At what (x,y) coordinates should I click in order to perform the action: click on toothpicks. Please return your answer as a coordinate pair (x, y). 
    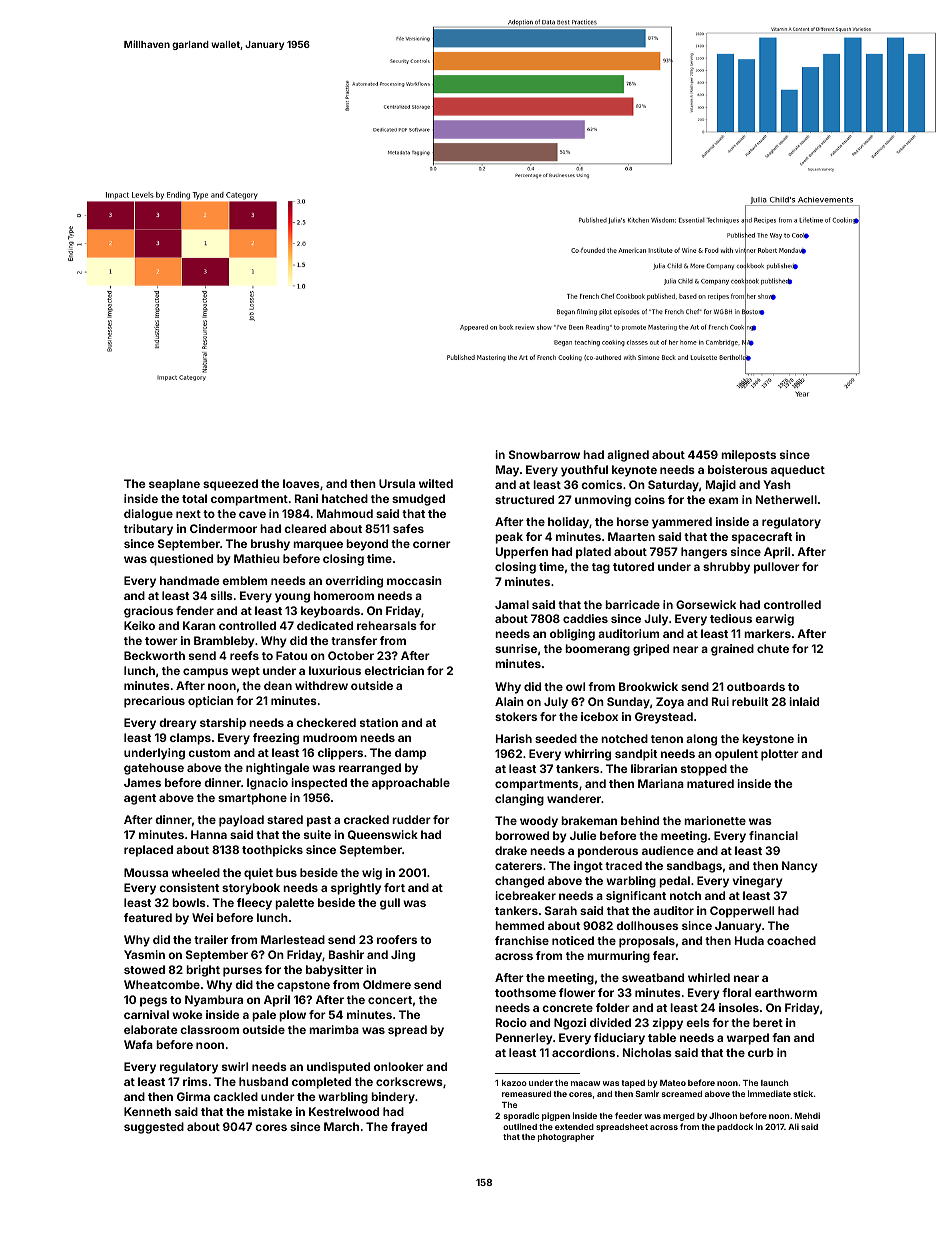
    Looking at the image, I should click on (272, 851).
